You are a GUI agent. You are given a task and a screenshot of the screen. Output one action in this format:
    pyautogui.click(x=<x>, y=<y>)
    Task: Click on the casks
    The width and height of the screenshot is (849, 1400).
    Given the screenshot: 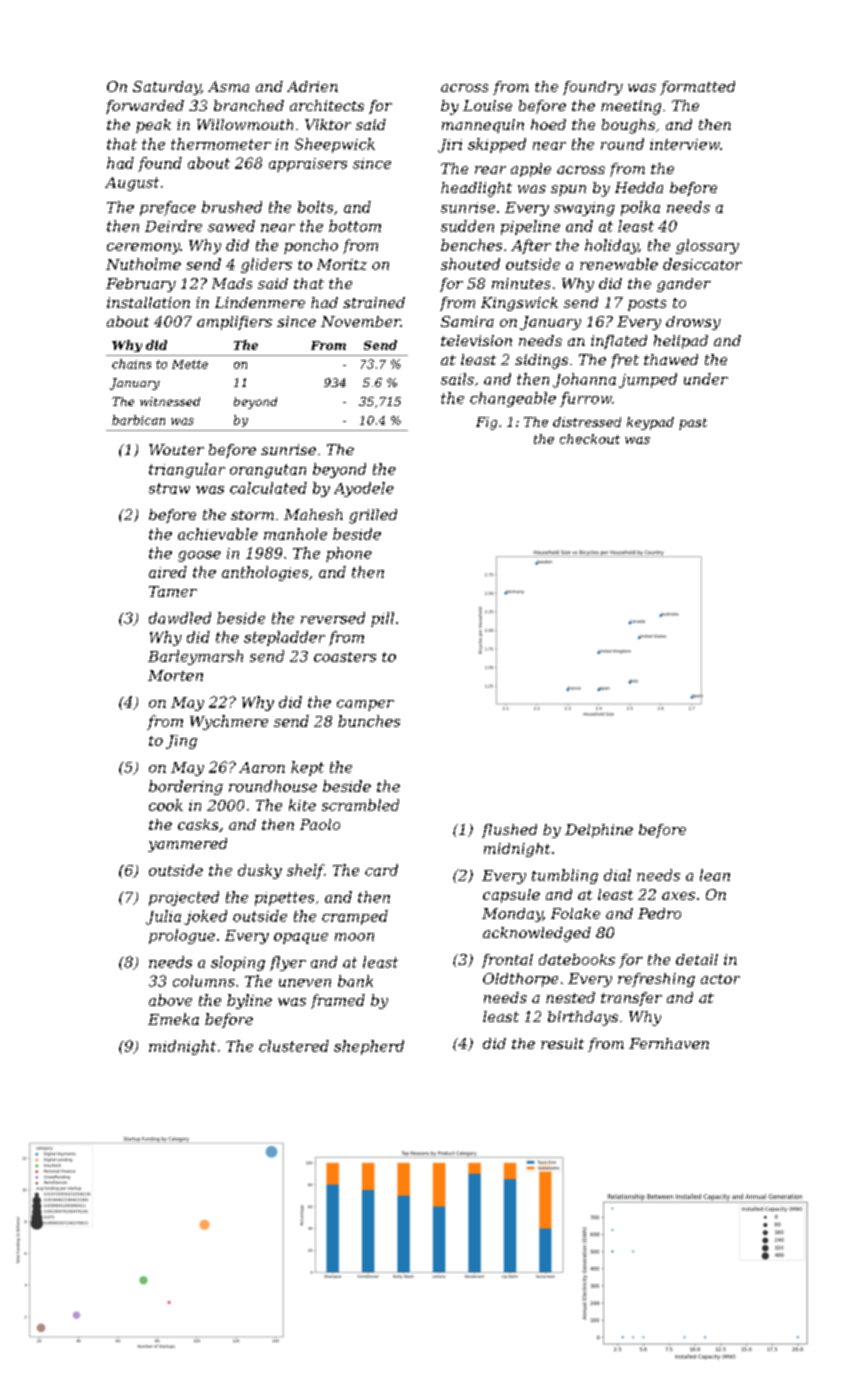 What is the action you would take?
    pyautogui.click(x=198, y=824)
